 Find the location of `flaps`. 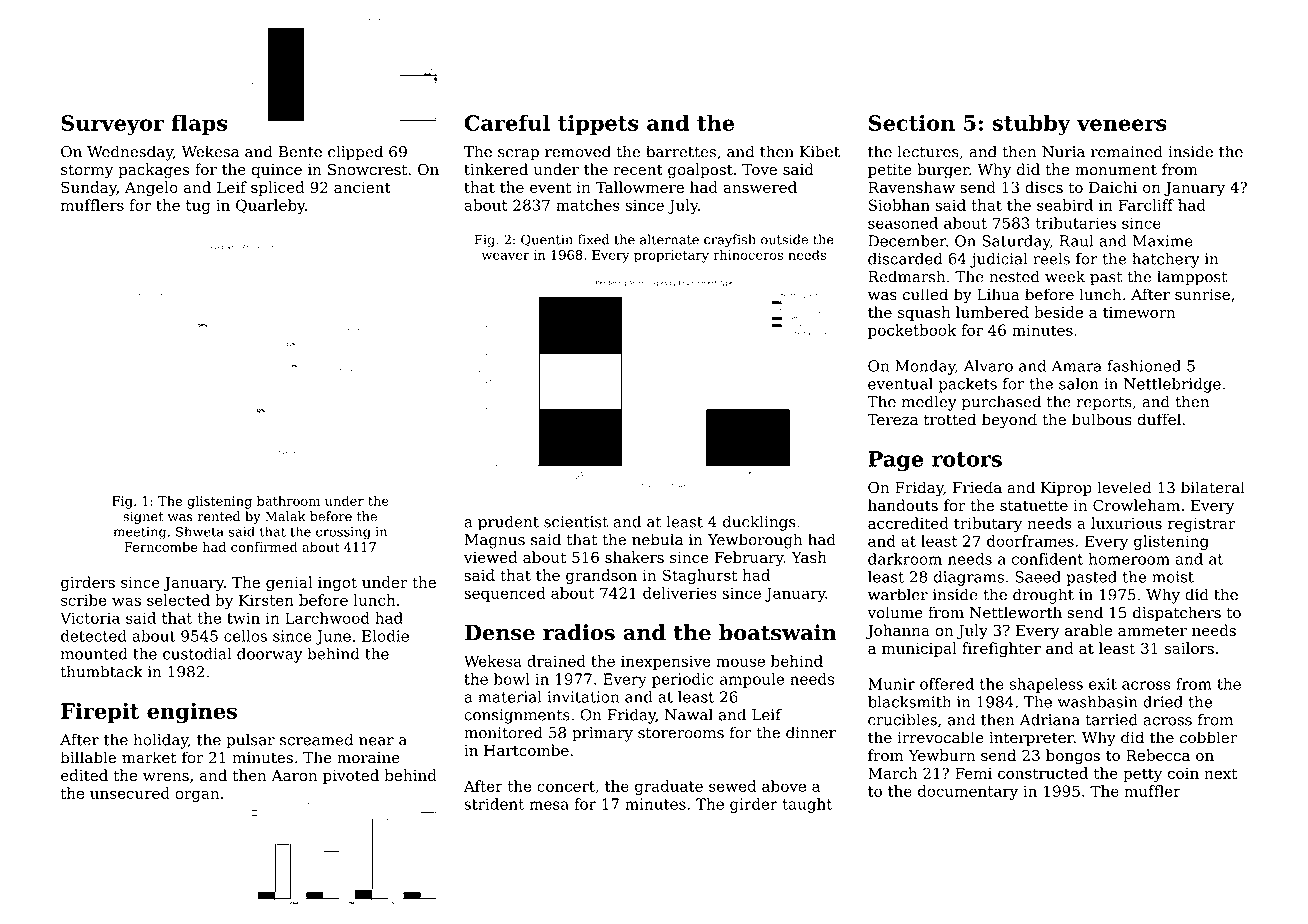

flaps is located at coordinates (199, 124).
